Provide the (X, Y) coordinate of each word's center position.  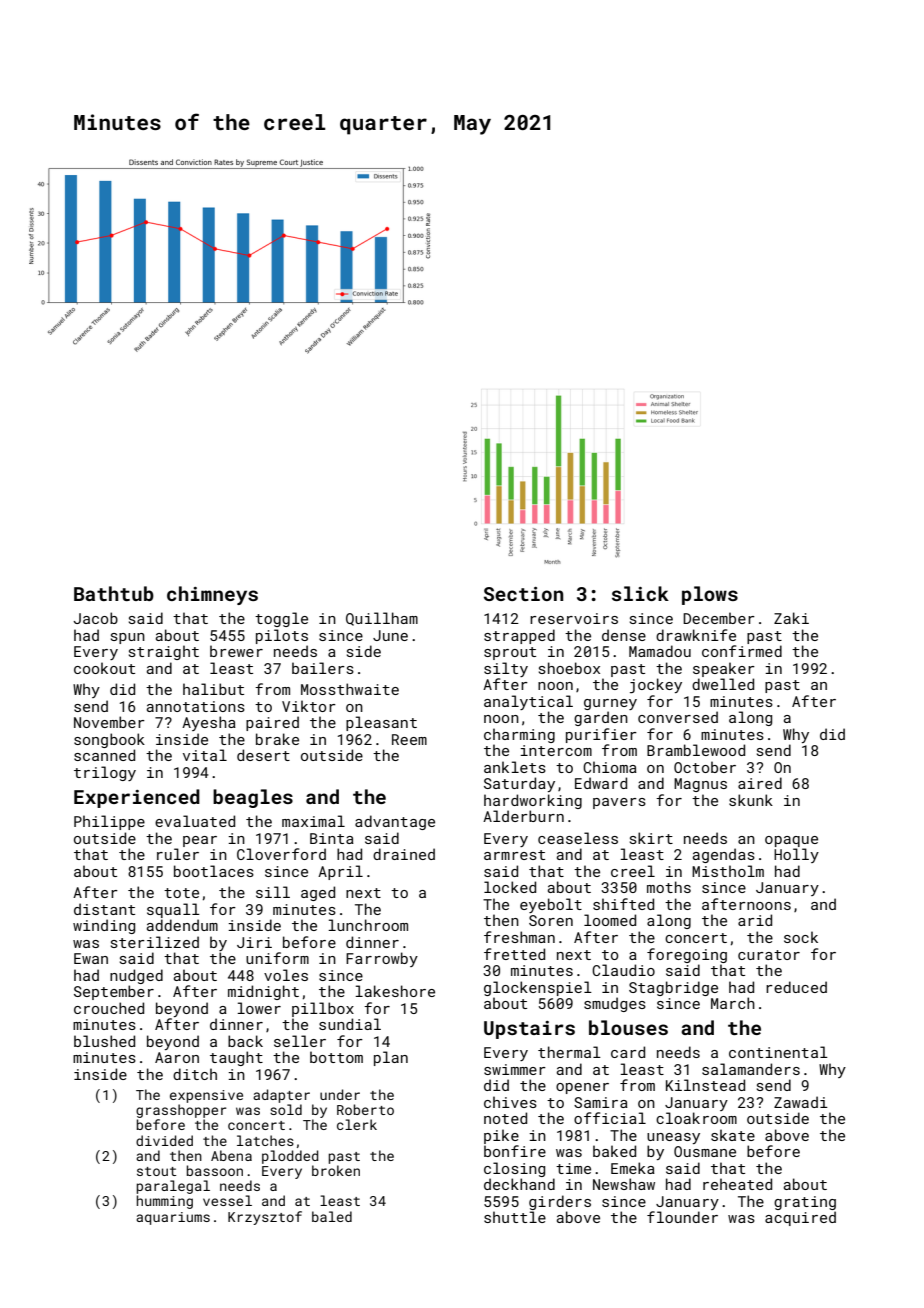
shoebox (569, 668)
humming (165, 1202)
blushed (104, 1041)
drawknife (696, 635)
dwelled (723, 684)
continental (778, 1052)
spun (128, 638)
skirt (651, 838)
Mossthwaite (350, 689)
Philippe (109, 822)
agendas (724, 855)
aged (318, 893)
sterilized (155, 942)
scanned (104, 755)
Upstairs (529, 1030)
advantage (395, 822)
